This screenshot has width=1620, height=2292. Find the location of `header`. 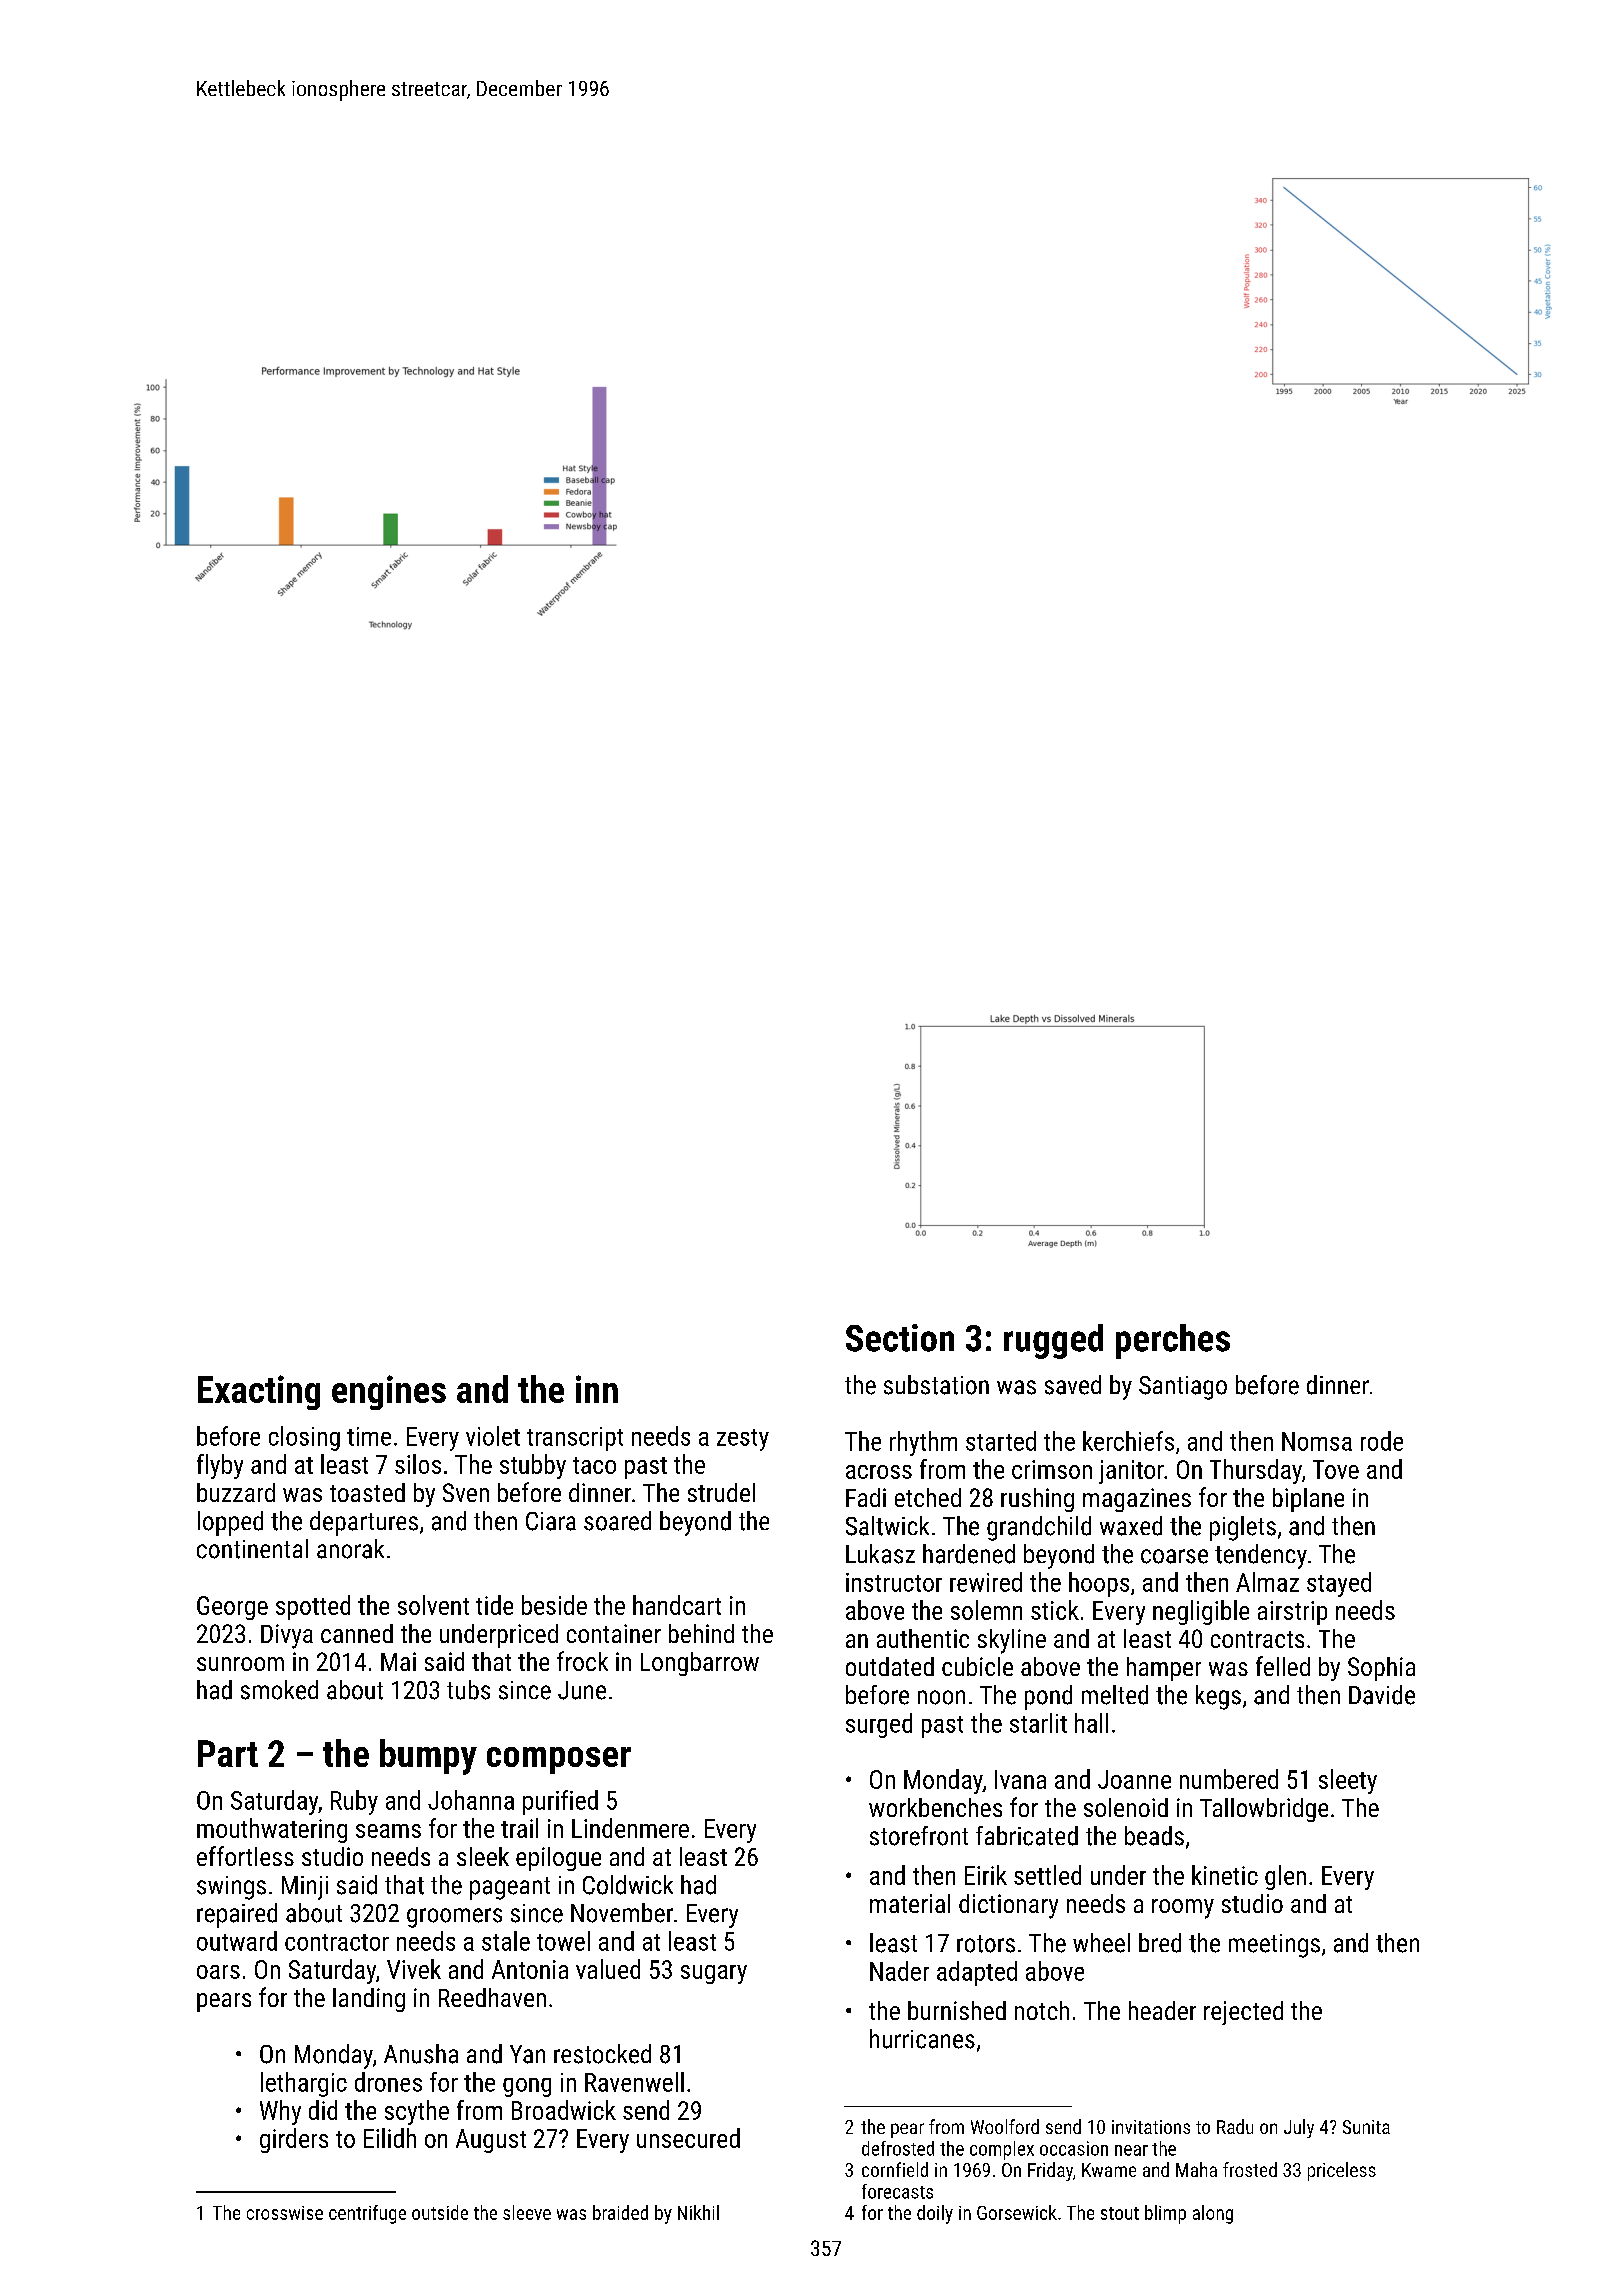

header is located at coordinates (1162, 2010).
